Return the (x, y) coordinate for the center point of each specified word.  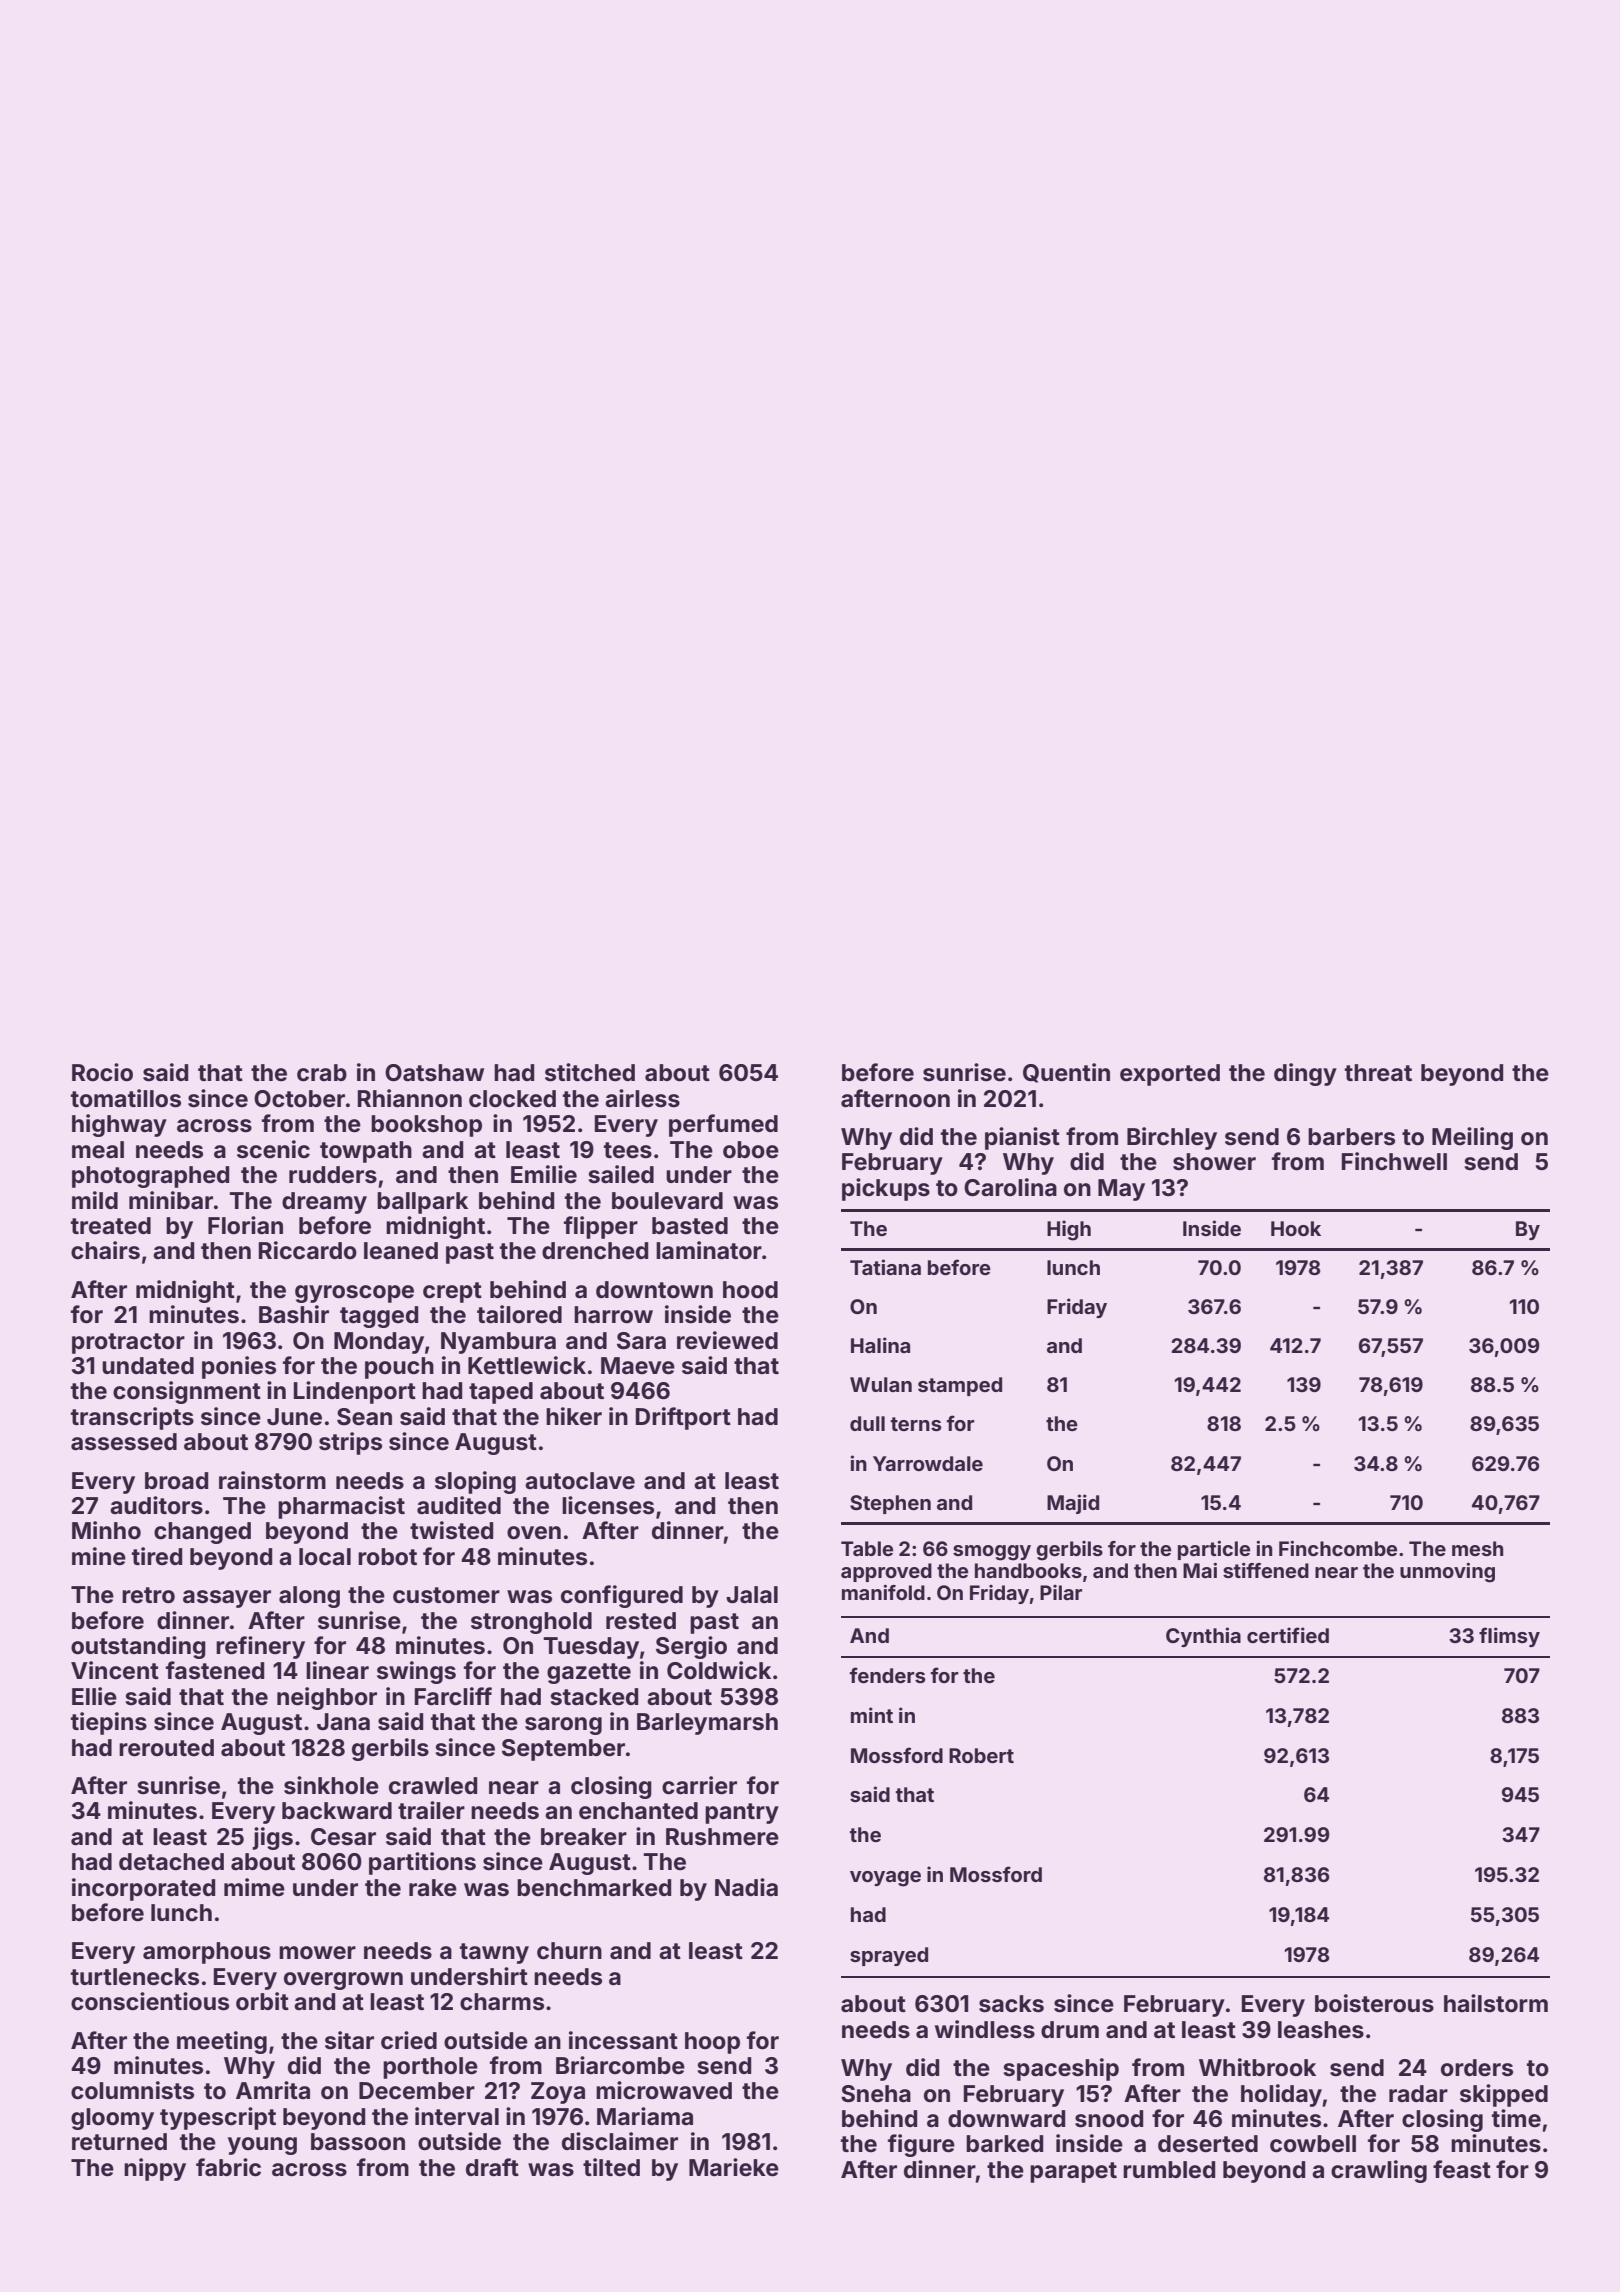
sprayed (889, 1956)
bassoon (358, 2142)
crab (322, 1073)
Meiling (1472, 1138)
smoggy (992, 1553)
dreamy (324, 1203)
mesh (1477, 1548)
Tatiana (885, 1267)
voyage (885, 1879)
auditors (156, 1505)
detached (171, 1862)
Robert (981, 1755)
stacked (594, 1697)
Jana (343, 1722)
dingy (1305, 1074)
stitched (590, 1072)
